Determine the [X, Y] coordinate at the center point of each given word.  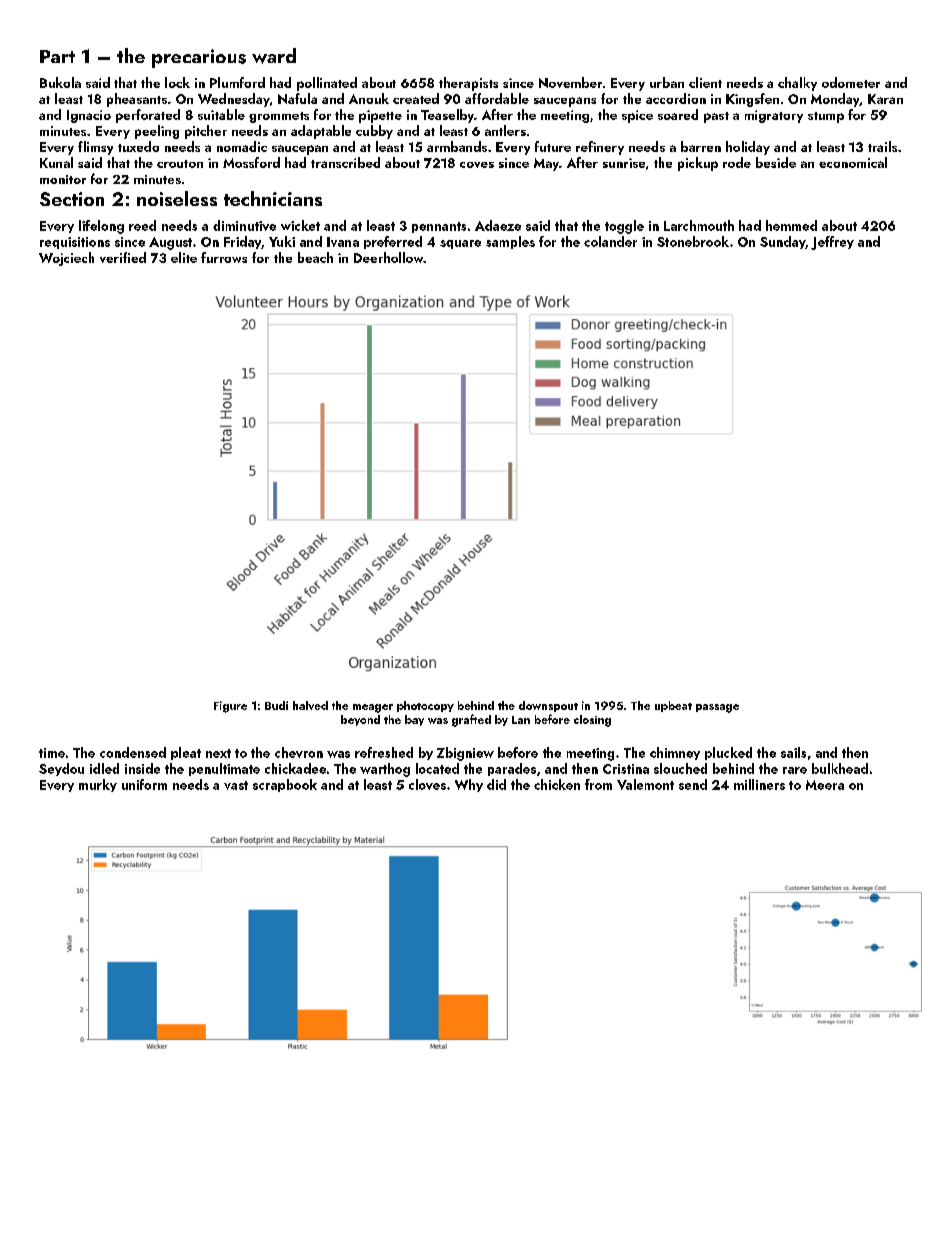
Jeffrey [832, 243]
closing [592, 721]
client [705, 82]
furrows [224, 257]
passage [717, 708]
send [693, 784]
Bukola [60, 82]
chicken [557, 784]
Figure [230, 707]
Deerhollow [388, 257]
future [553, 146]
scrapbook [285, 785]
